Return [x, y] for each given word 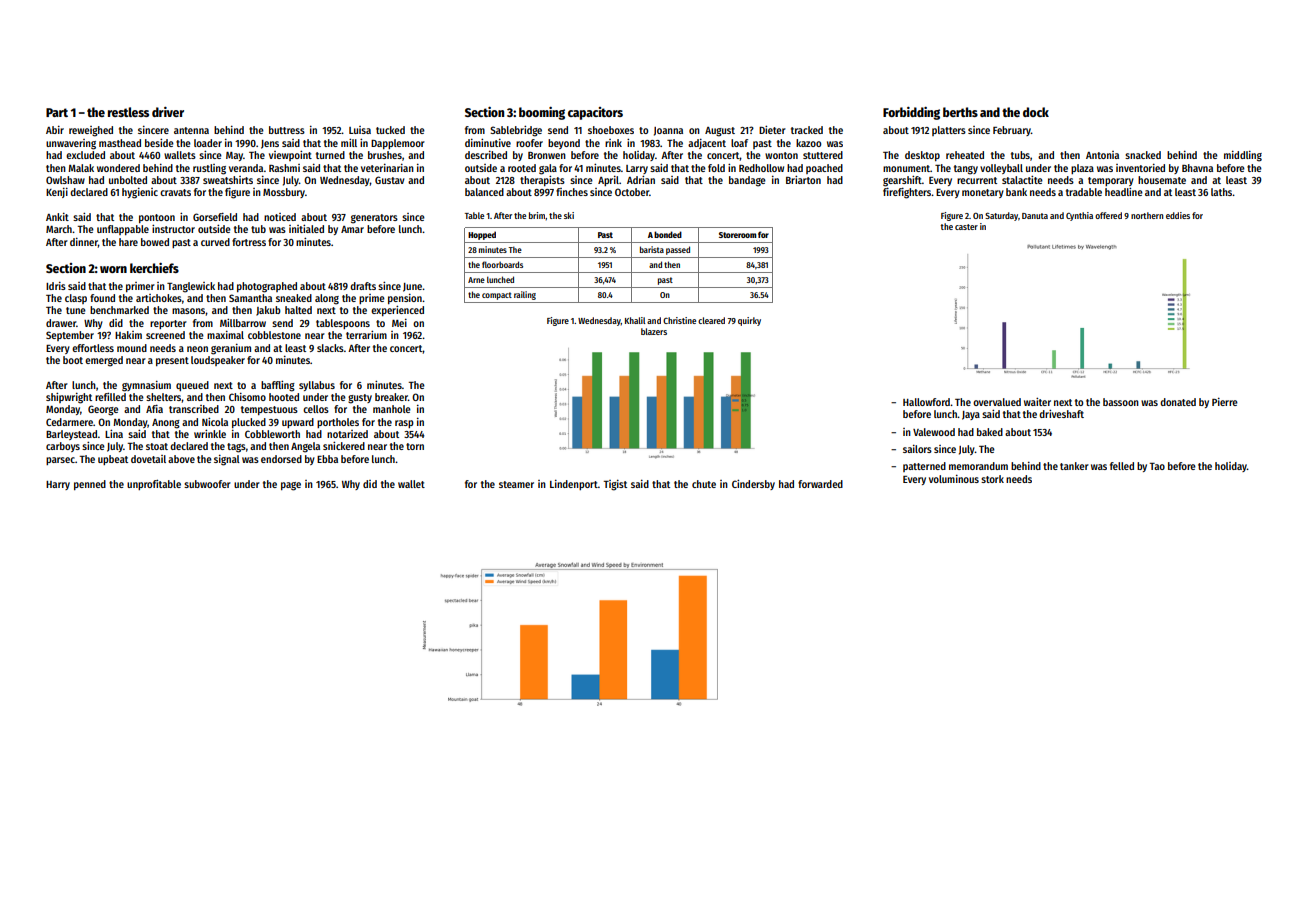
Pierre [1225, 402]
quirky [749, 321]
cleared [711, 320]
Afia [154, 409]
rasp [404, 424]
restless [128, 112]
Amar [352, 229]
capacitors [595, 113]
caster [966, 227]
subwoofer [207, 484]
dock [1036, 112]
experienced [397, 310]
